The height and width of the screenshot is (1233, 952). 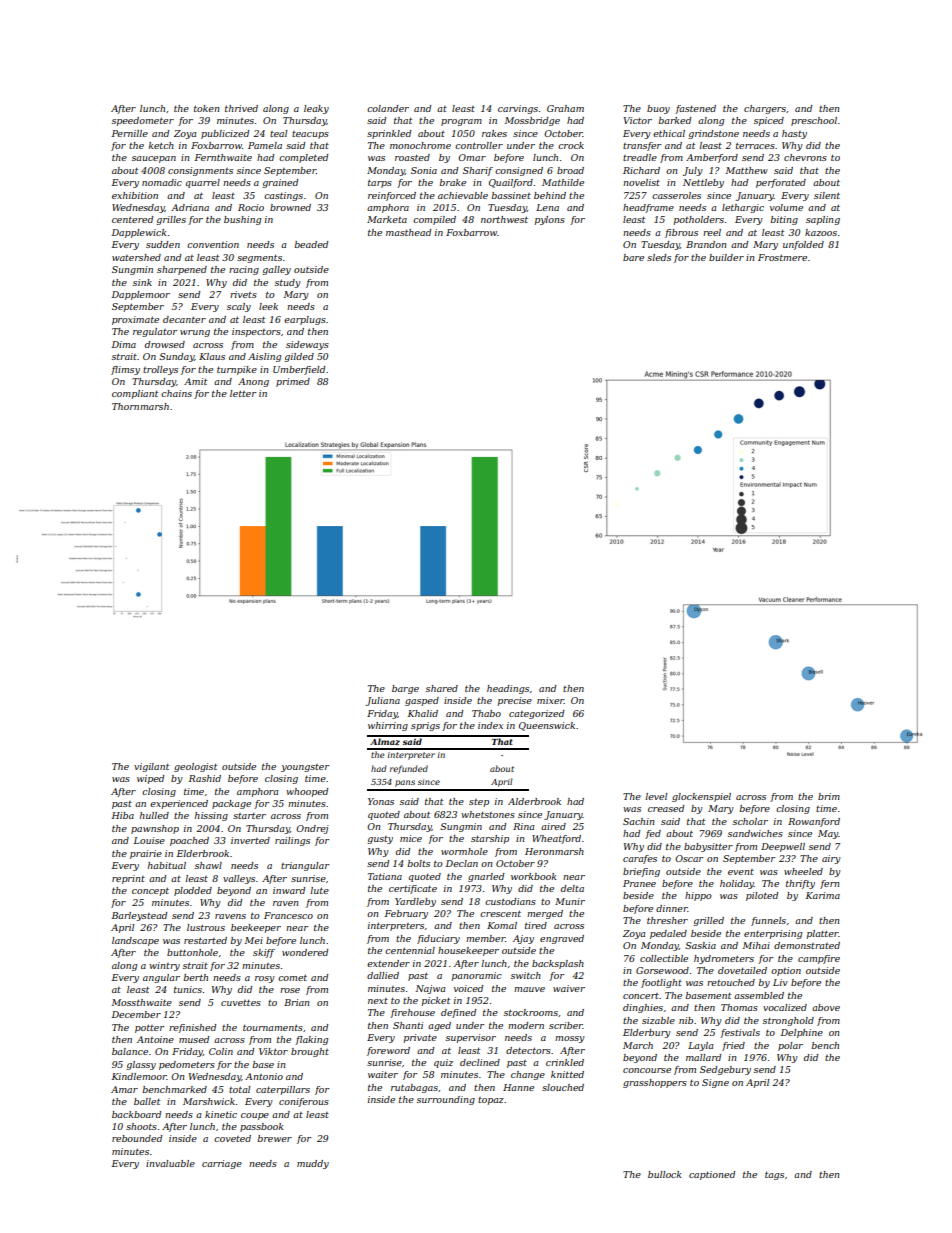 What do you see at coordinates (829, 796) in the screenshot?
I see `brim` at bounding box center [829, 796].
